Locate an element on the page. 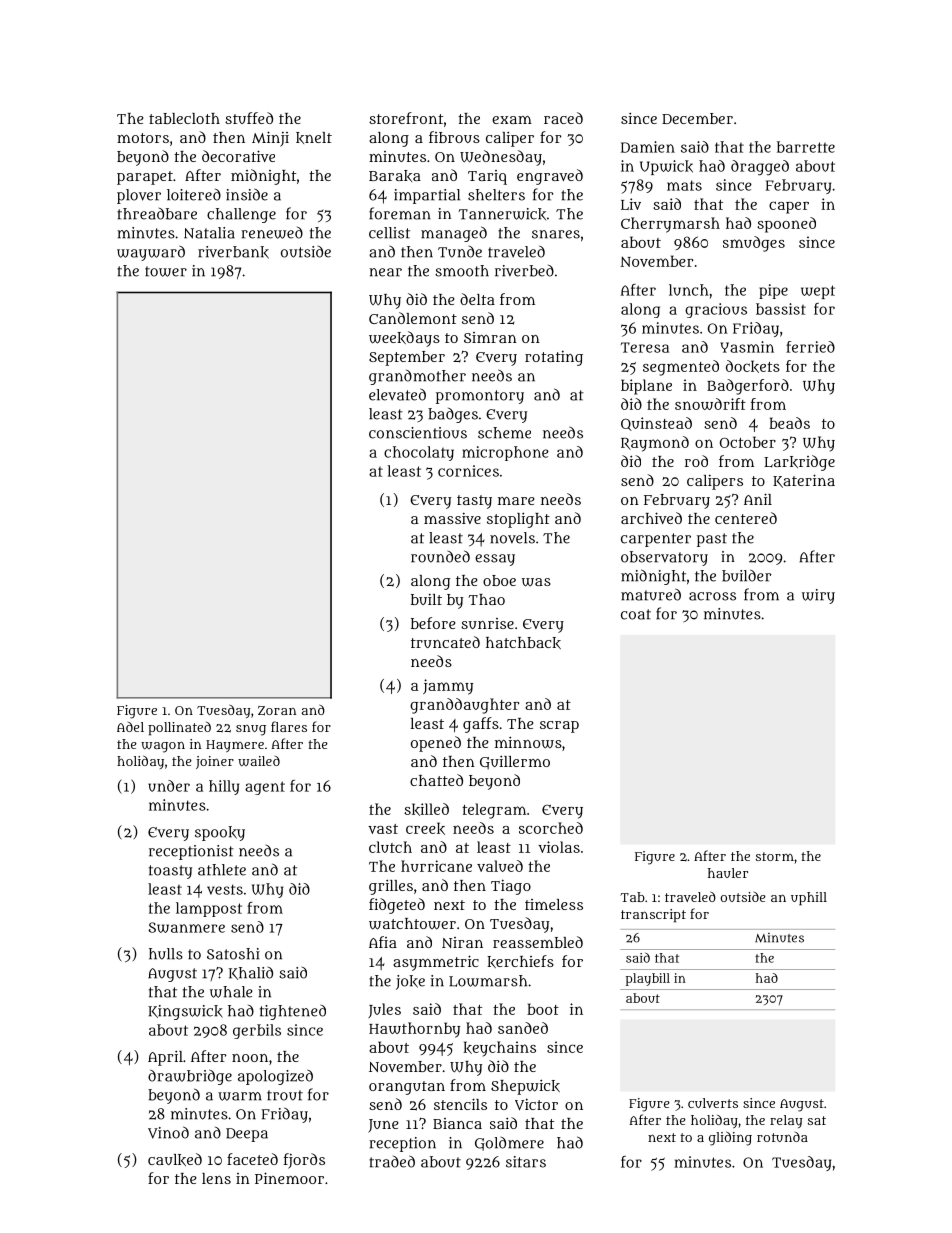 The width and height of the page is (952, 1233). riverbank is located at coordinates (233, 252).
